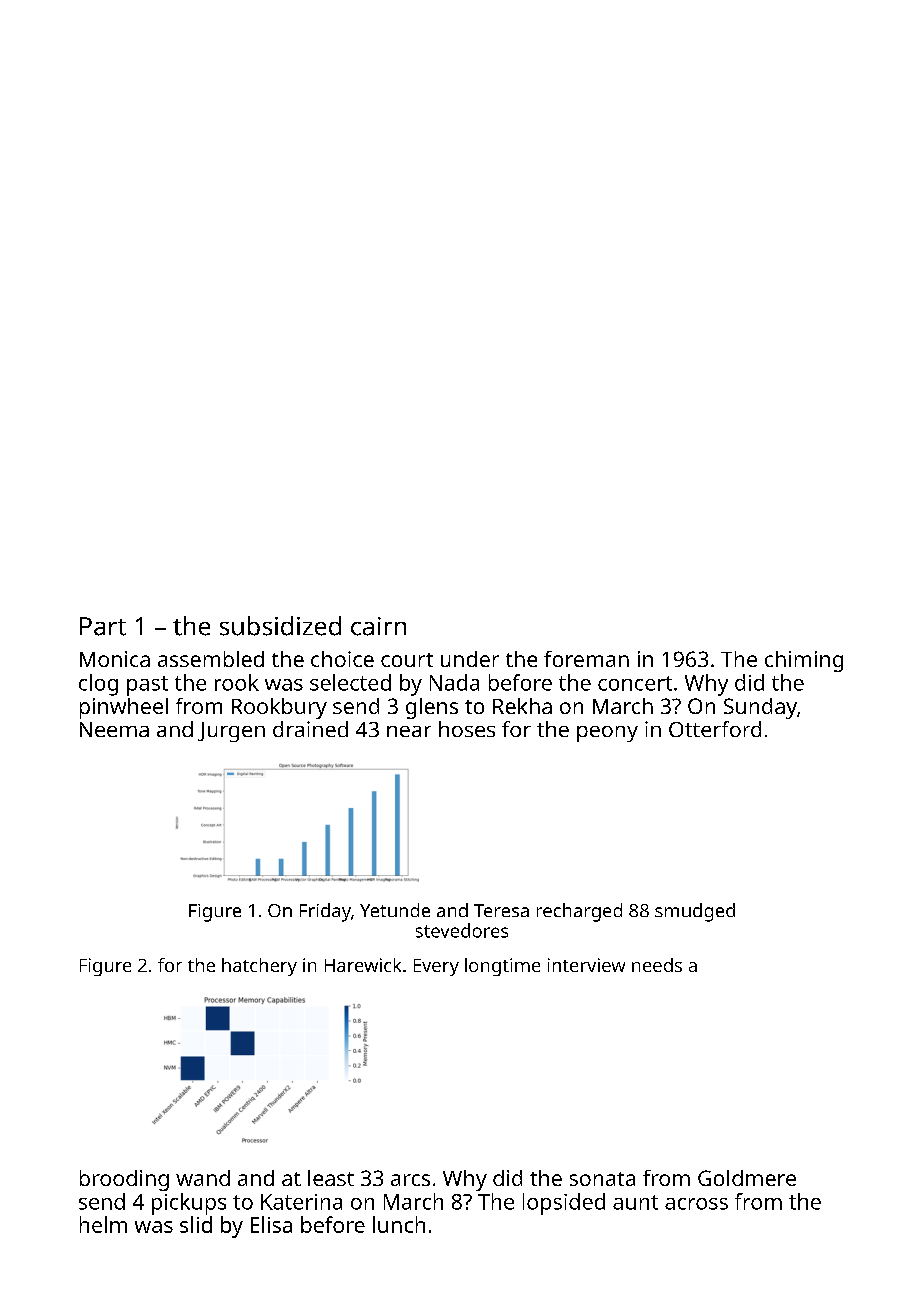 This screenshot has width=924, height=1311. Describe the element at coordinates (695, 912) in the screenshot. I see `smudged` at that location.
